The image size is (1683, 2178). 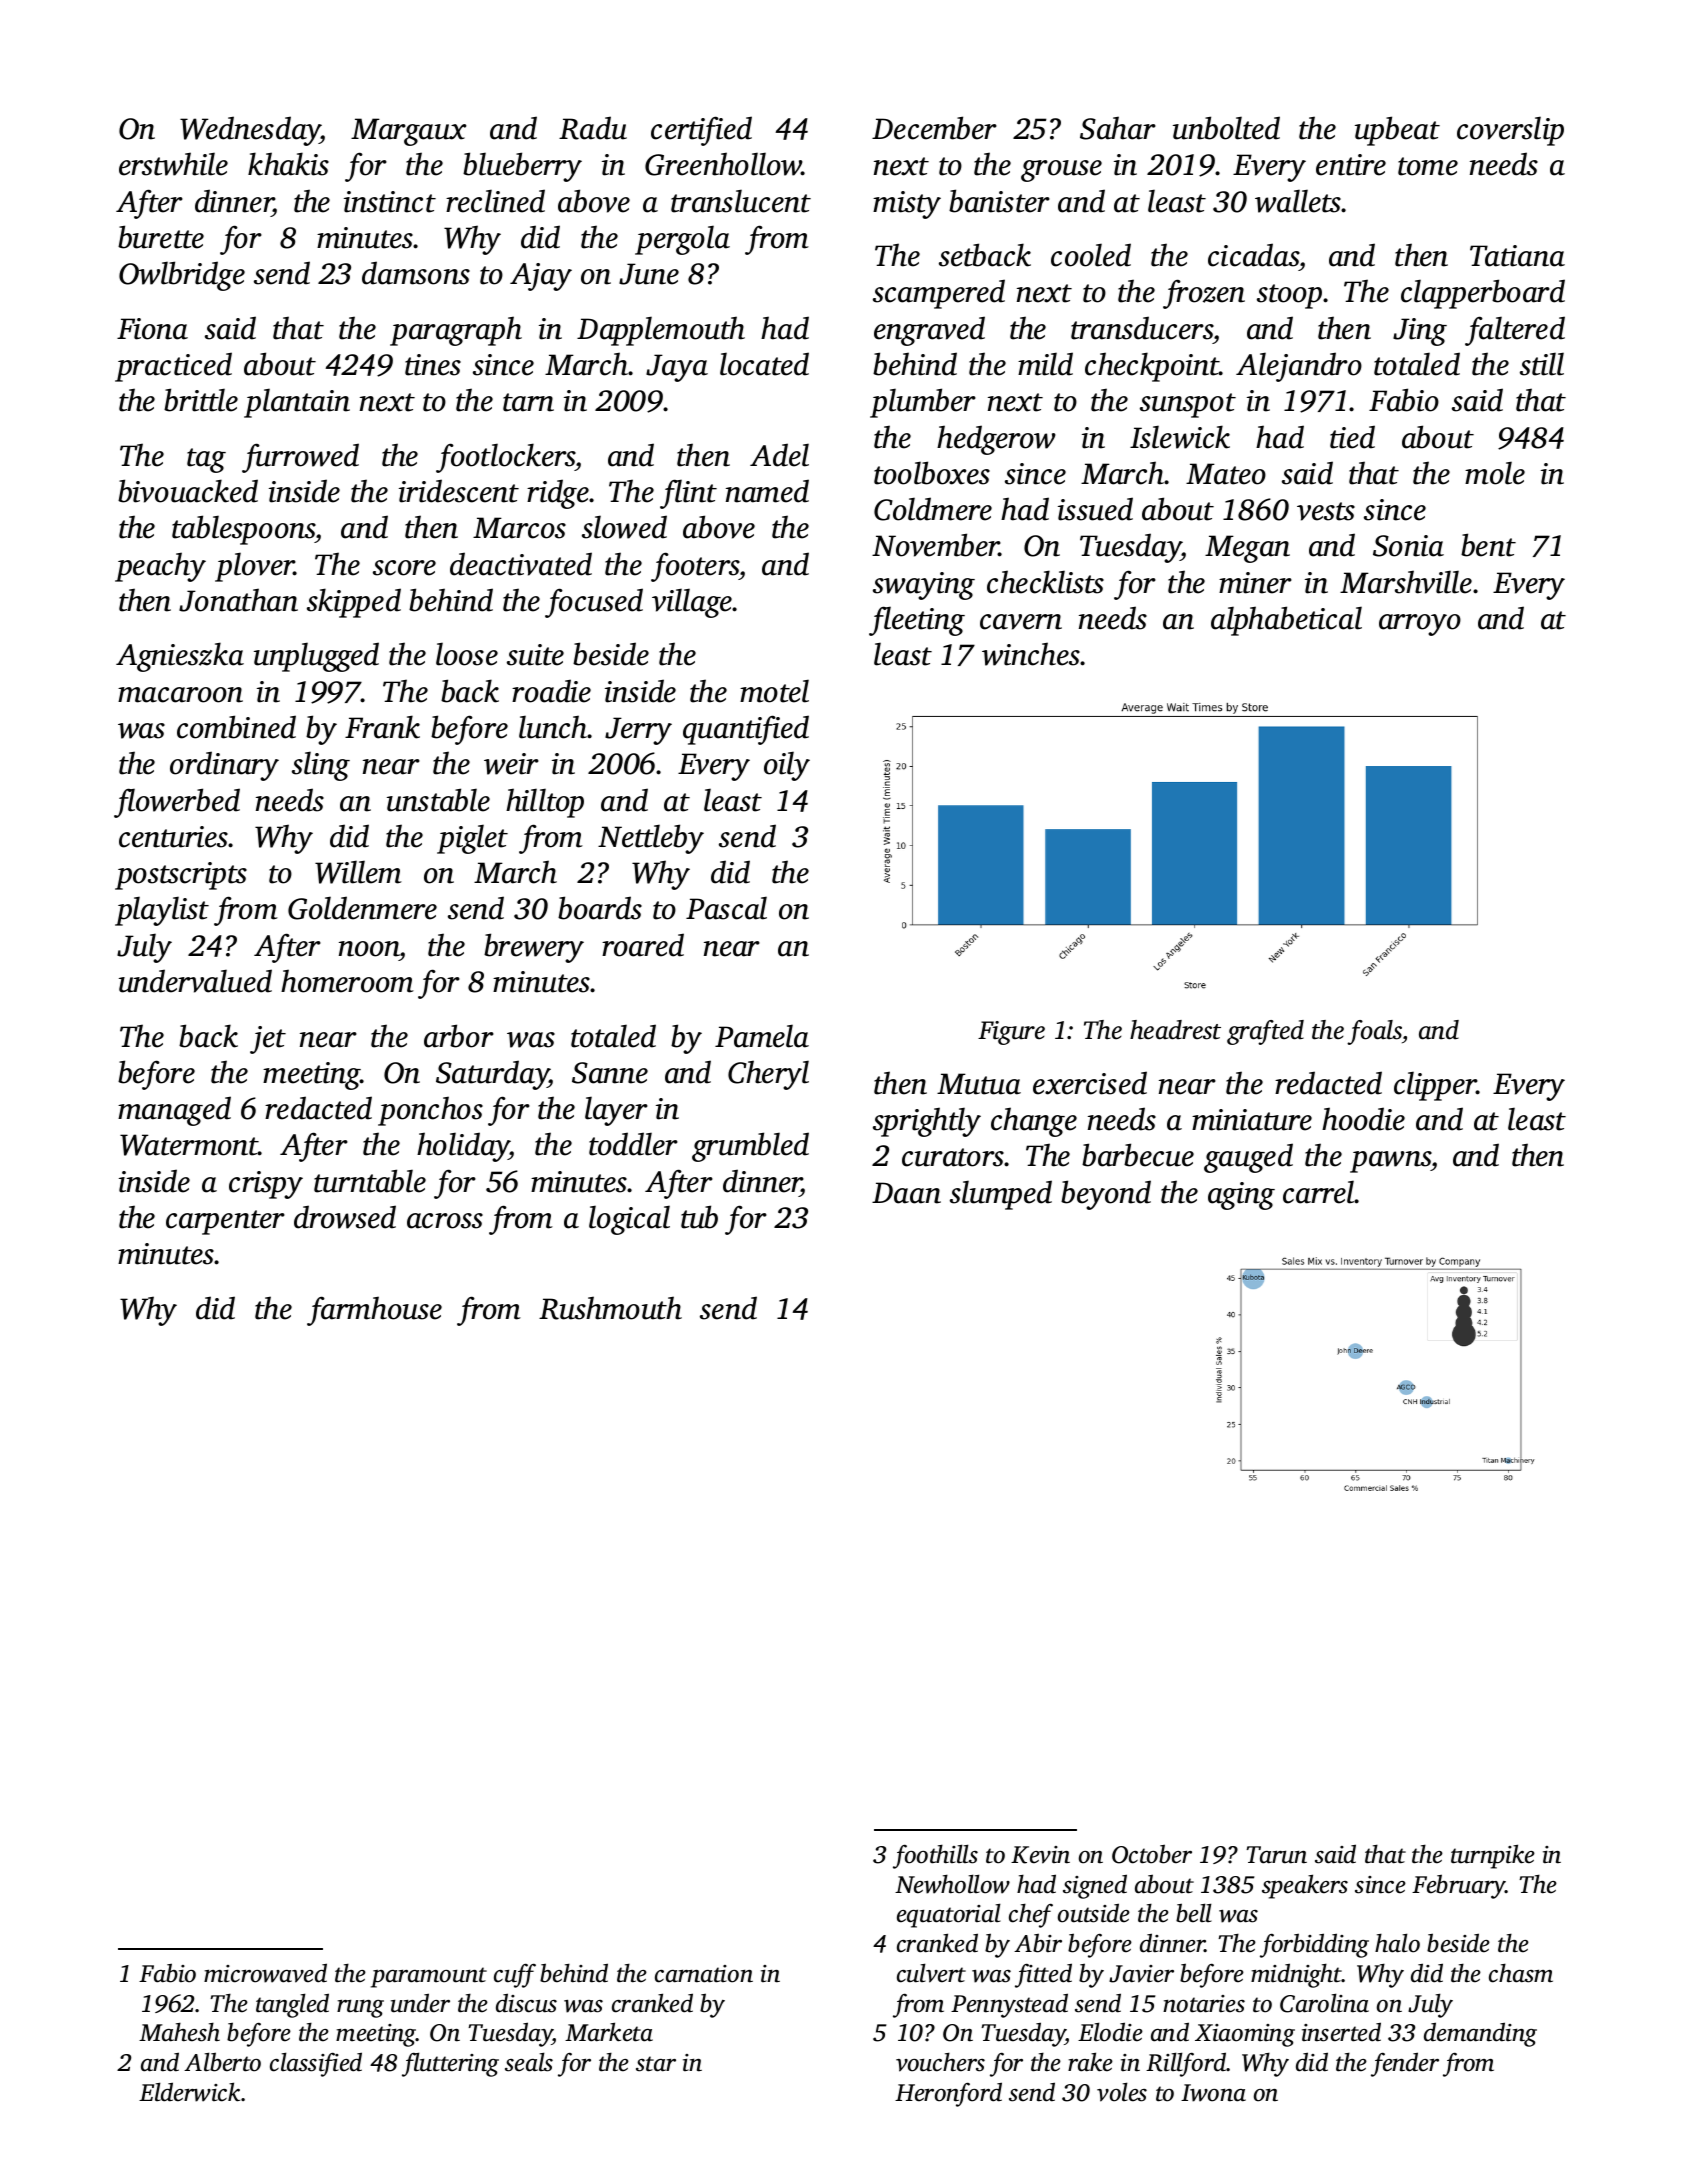 What do you see at coordinates (1118, 128) in the screenshot?
I see `Sahar` at bounding box center [1118, 128].
